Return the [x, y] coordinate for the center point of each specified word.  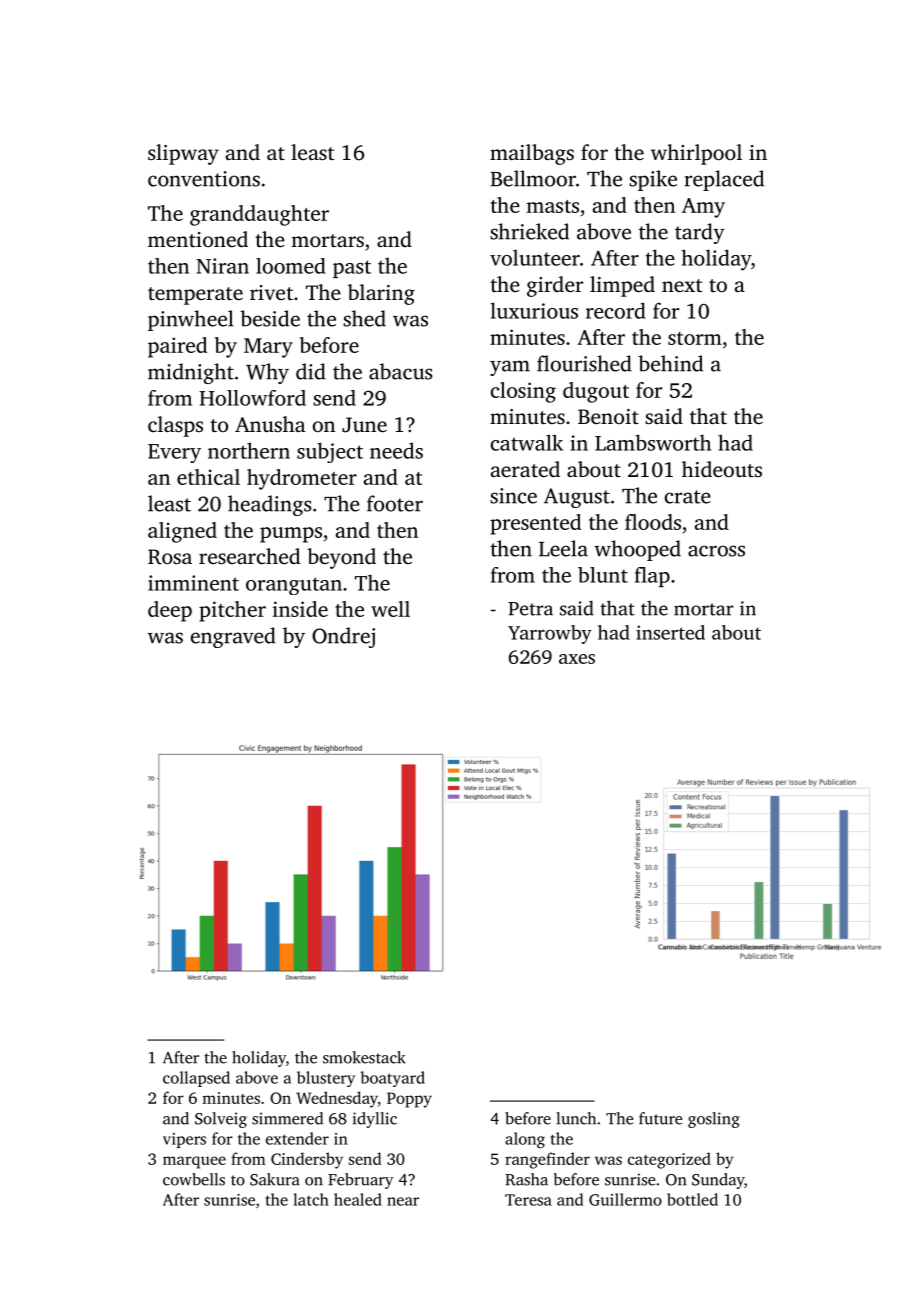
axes [577, 659]
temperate [195, 296]
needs [396, 450]
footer [395, 503]
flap [652, 577]
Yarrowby [550, 634]
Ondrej [343, 637]
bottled [692, 1199]
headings [270, 505]
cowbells [194, 1179]
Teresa [528, 1200]
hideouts [722, 469]
